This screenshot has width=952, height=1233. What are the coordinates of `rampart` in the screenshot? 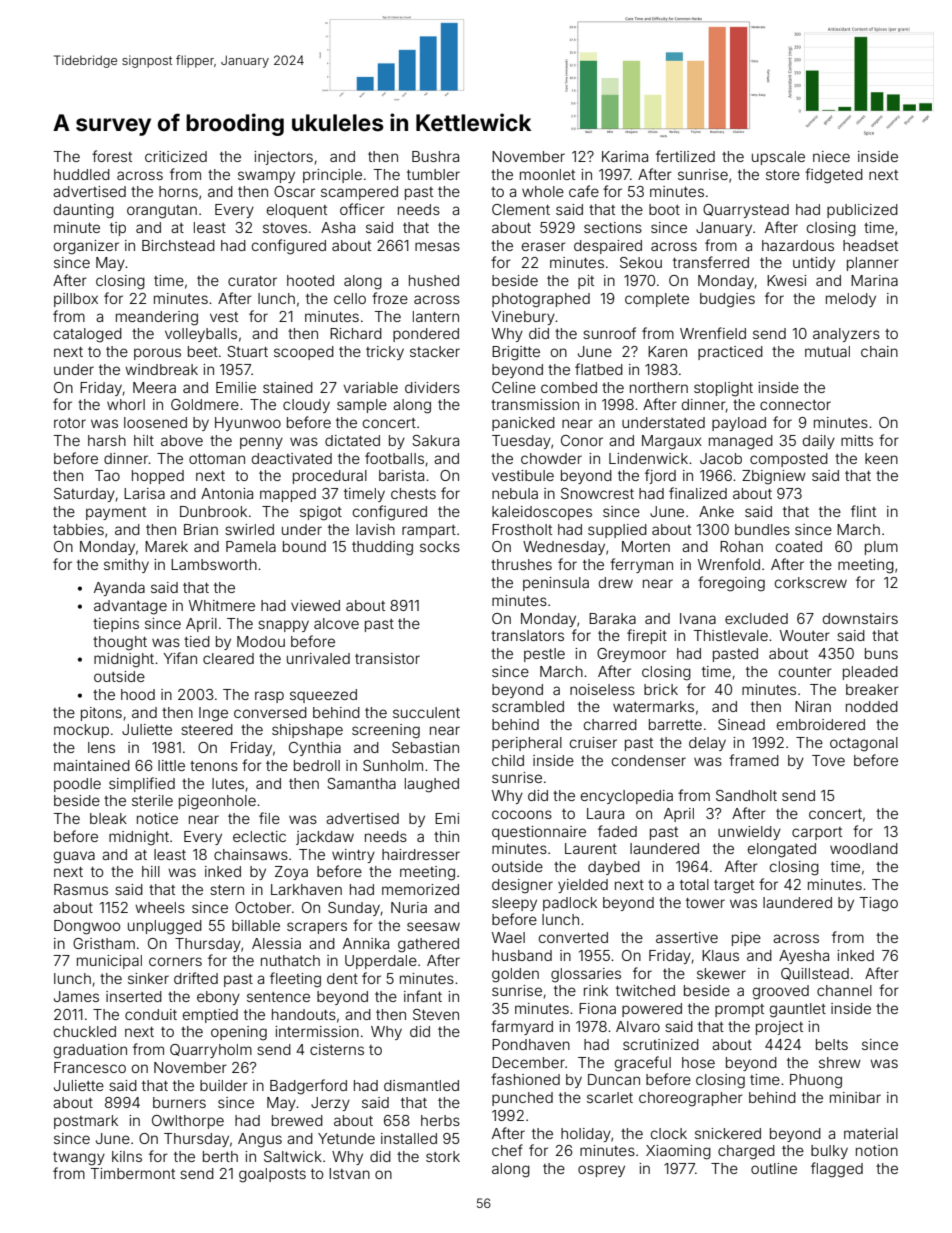 It's located at (429, 531).
